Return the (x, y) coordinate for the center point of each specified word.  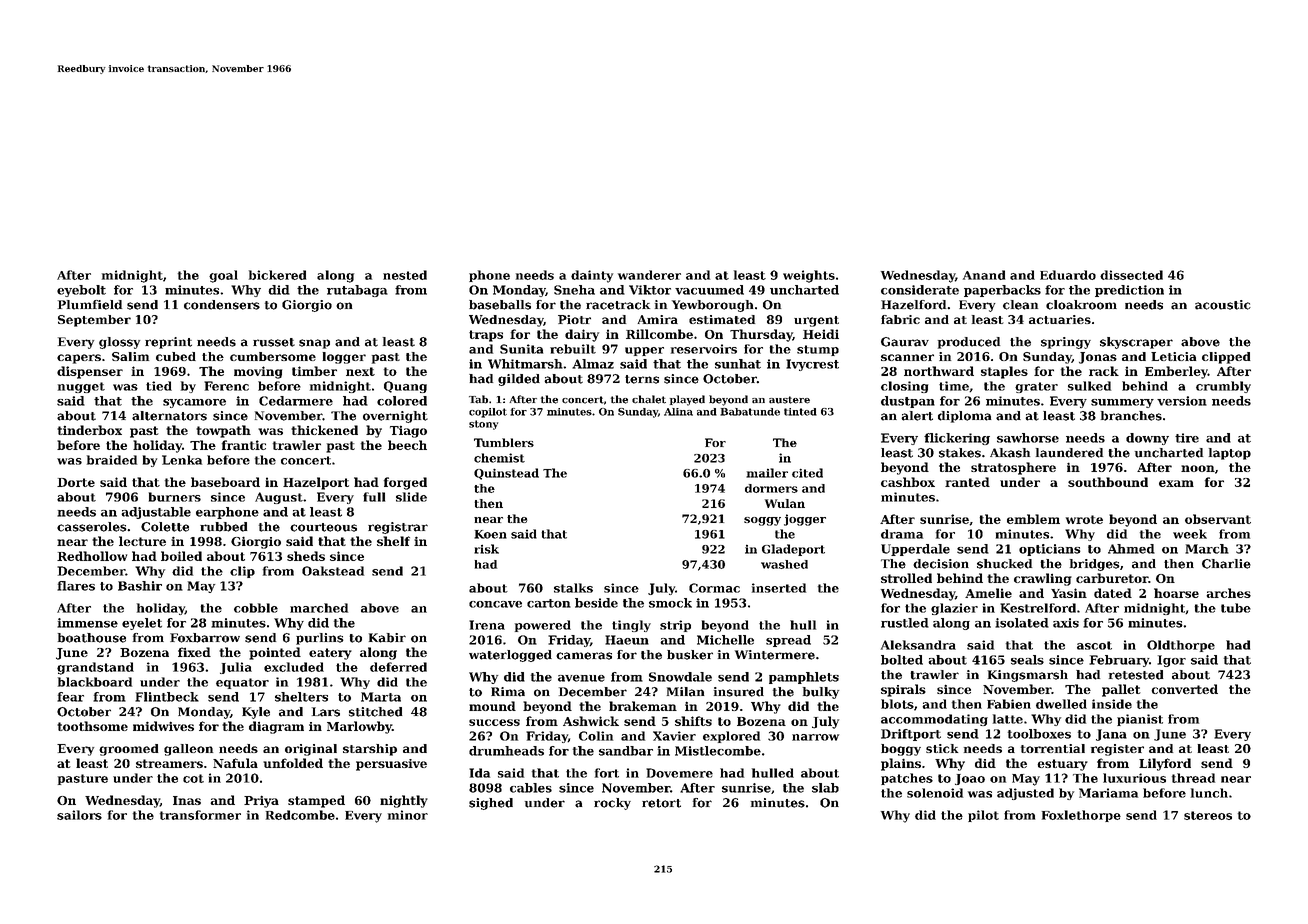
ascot (1094, 645)
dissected (1131, 275)
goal (223, 276)
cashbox (908, 482)
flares (76, 586)
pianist (1140, 720)
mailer (767, 473)
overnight (395, 417)
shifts (693, 721)
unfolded (293, 763)
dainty (592, 276)
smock (670, 603)
